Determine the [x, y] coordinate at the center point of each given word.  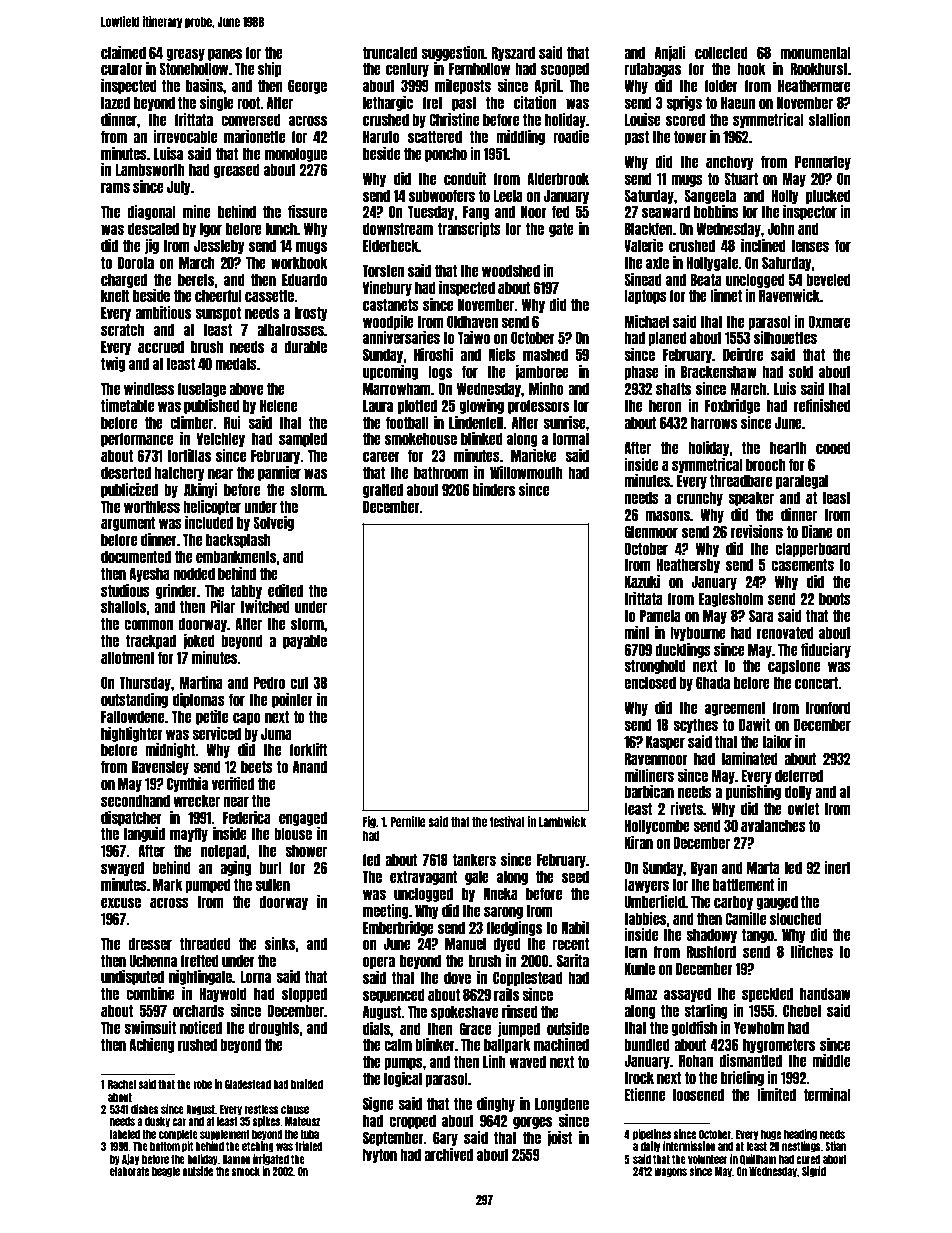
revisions [757, 531]
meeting [386, 911]
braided [307, 1084]
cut [299, 682]
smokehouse [421, 438]
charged [124, 280]
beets [257, 766]
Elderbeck [391, 245]
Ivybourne [698, 633]
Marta [763, 867]
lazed [115, 102]
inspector [810, 212]
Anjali [670, 53]
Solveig [273, 523]
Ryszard [513, 53]
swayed [122, 868]
